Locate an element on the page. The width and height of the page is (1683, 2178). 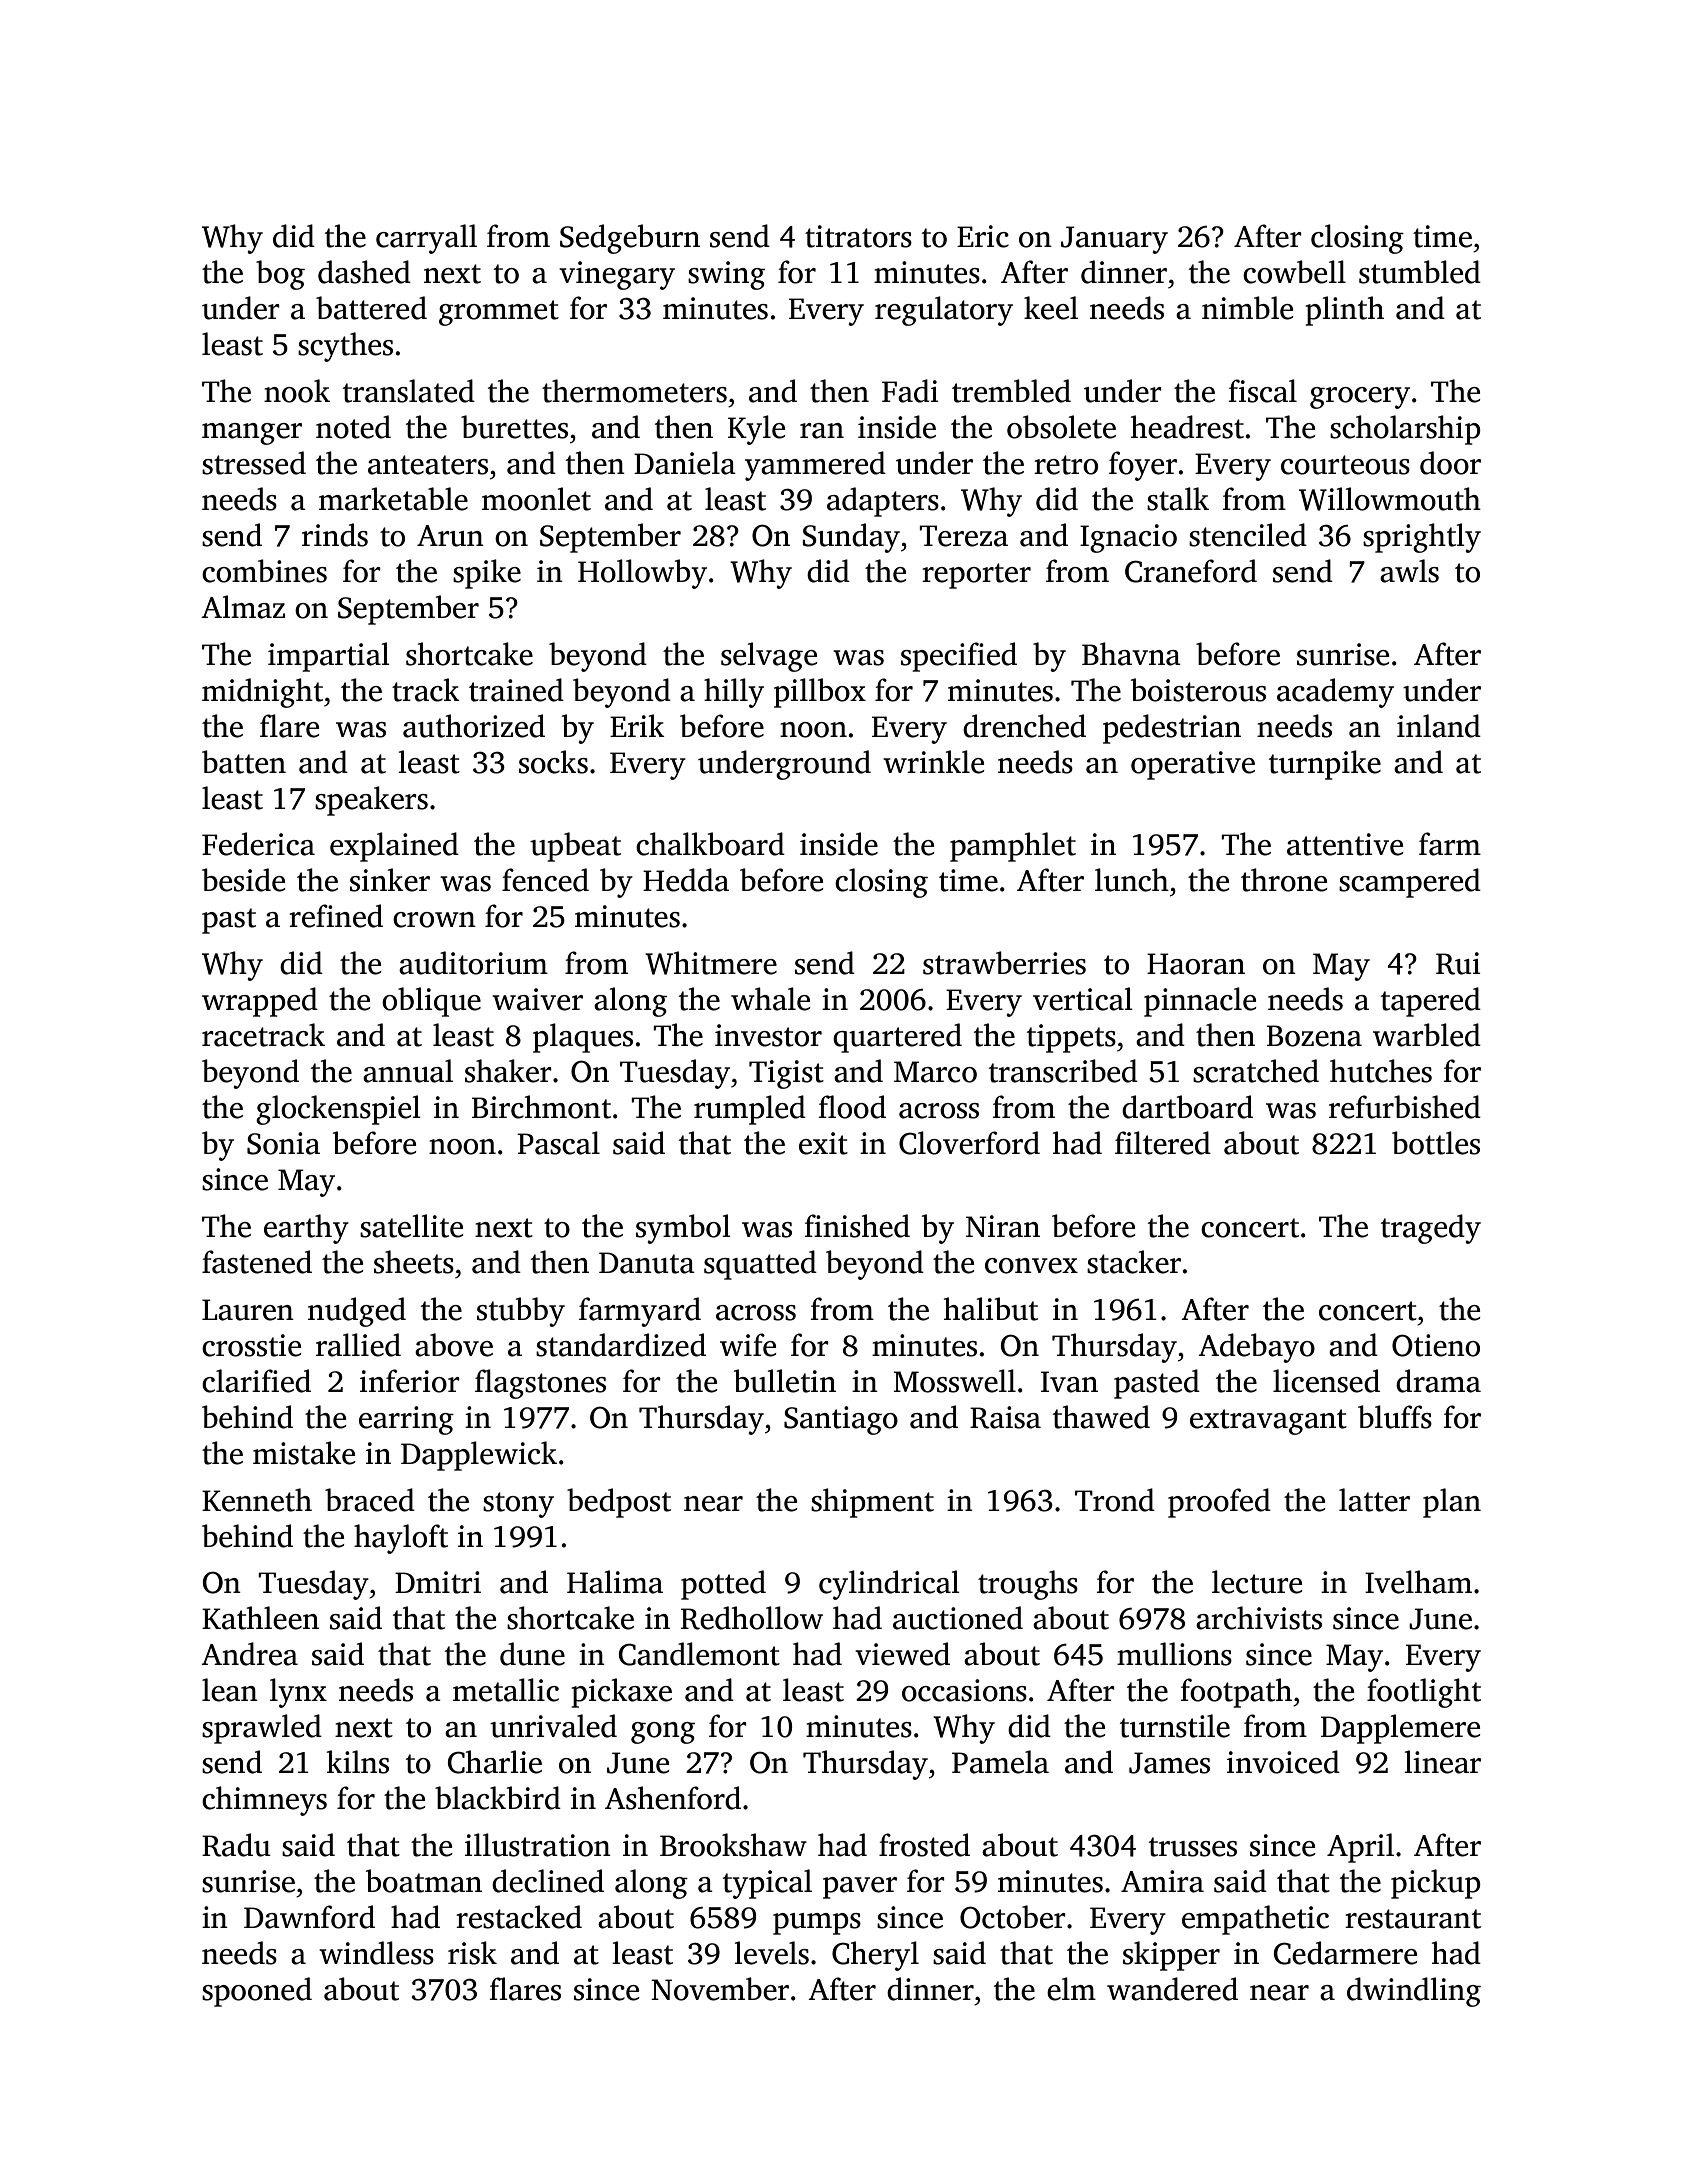
dune is located at coordinates (532, 1654).
